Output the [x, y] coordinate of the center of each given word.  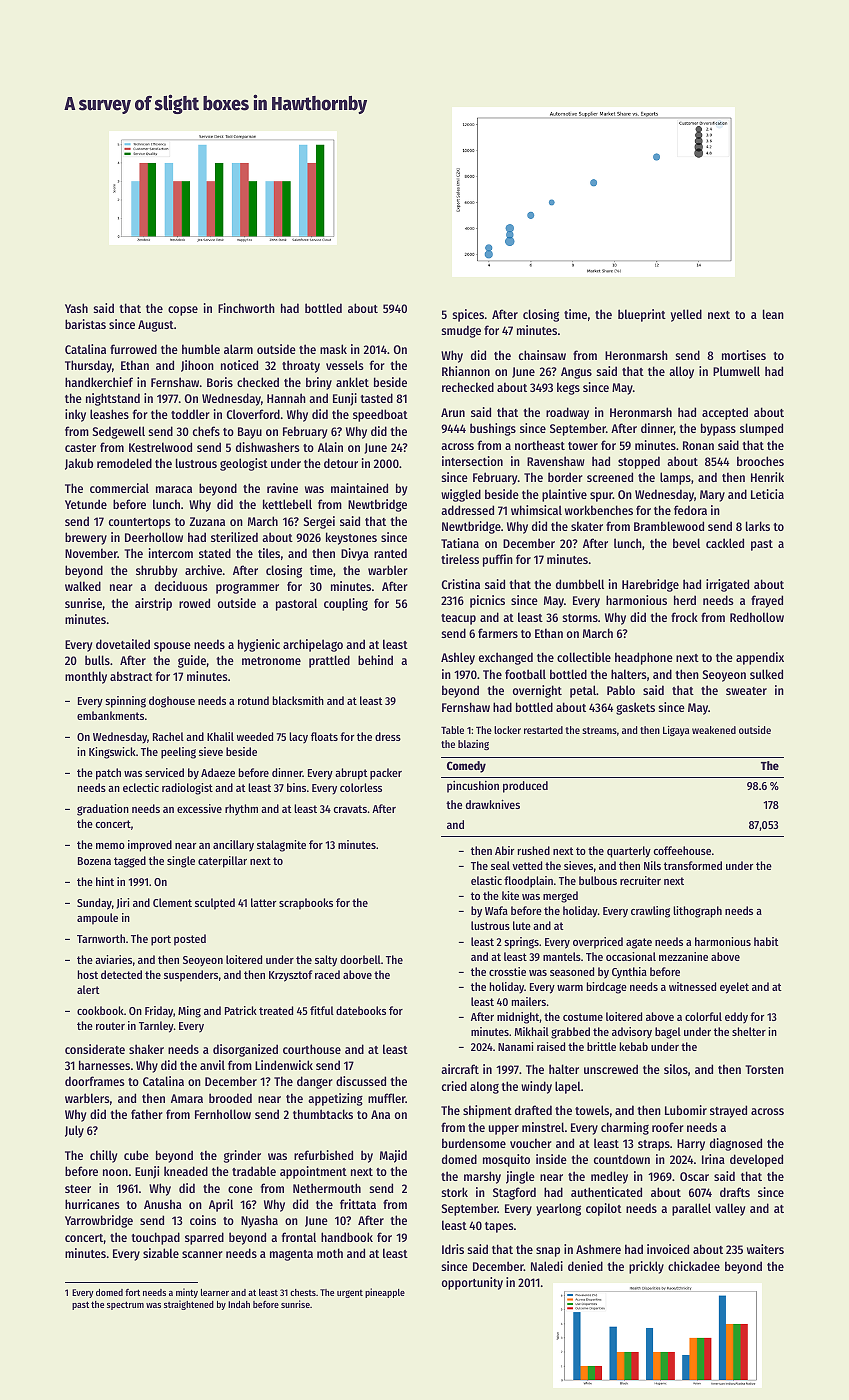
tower [583, 446]
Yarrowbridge [99, 1221]
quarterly [629, 852]
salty [326, 961]
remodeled [124, 463]
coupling [346, 604]
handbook [347, 1237]
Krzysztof [291, 976]
